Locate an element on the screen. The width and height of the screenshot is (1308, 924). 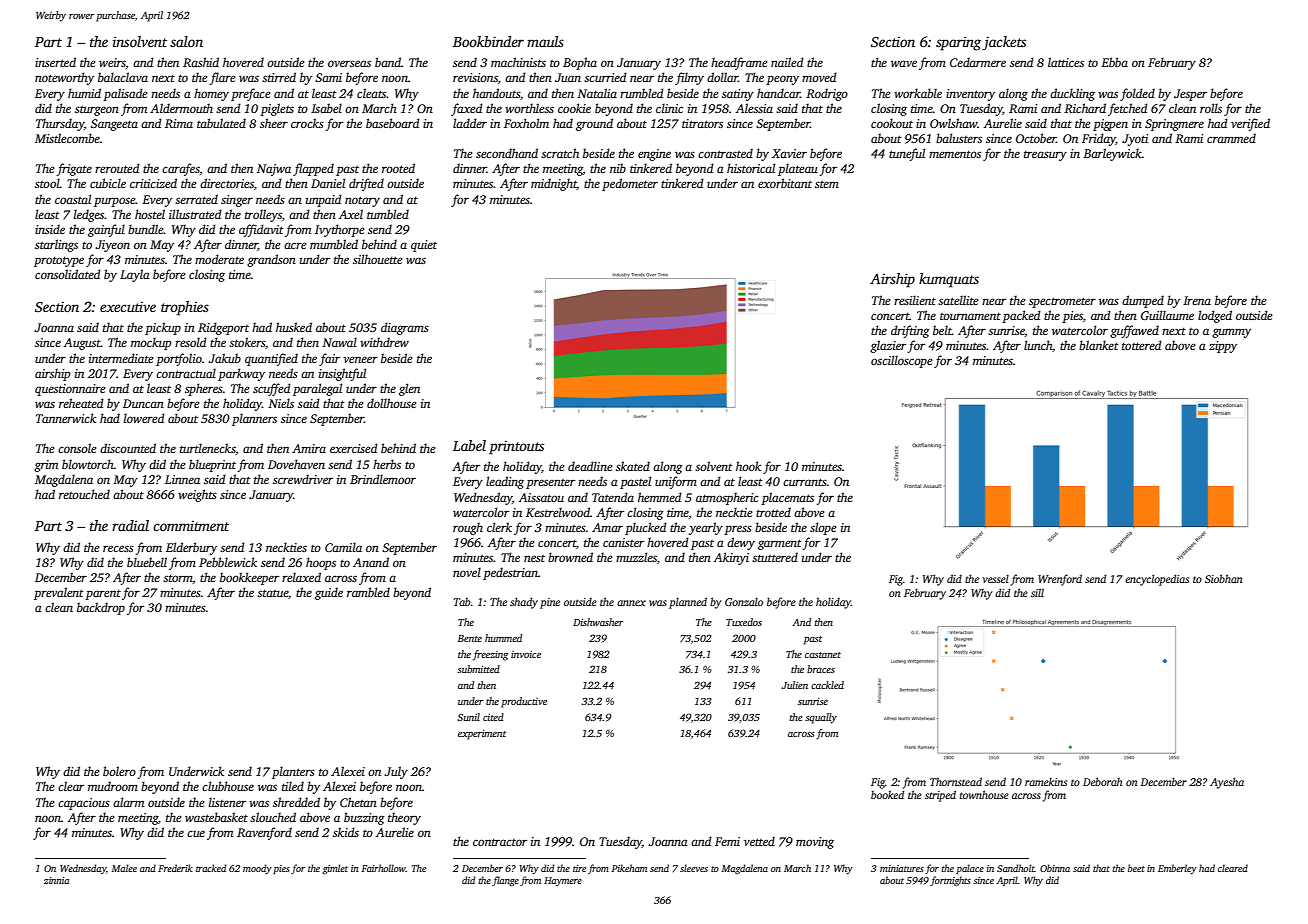
lodged is located at coordinates (1215, 316).
